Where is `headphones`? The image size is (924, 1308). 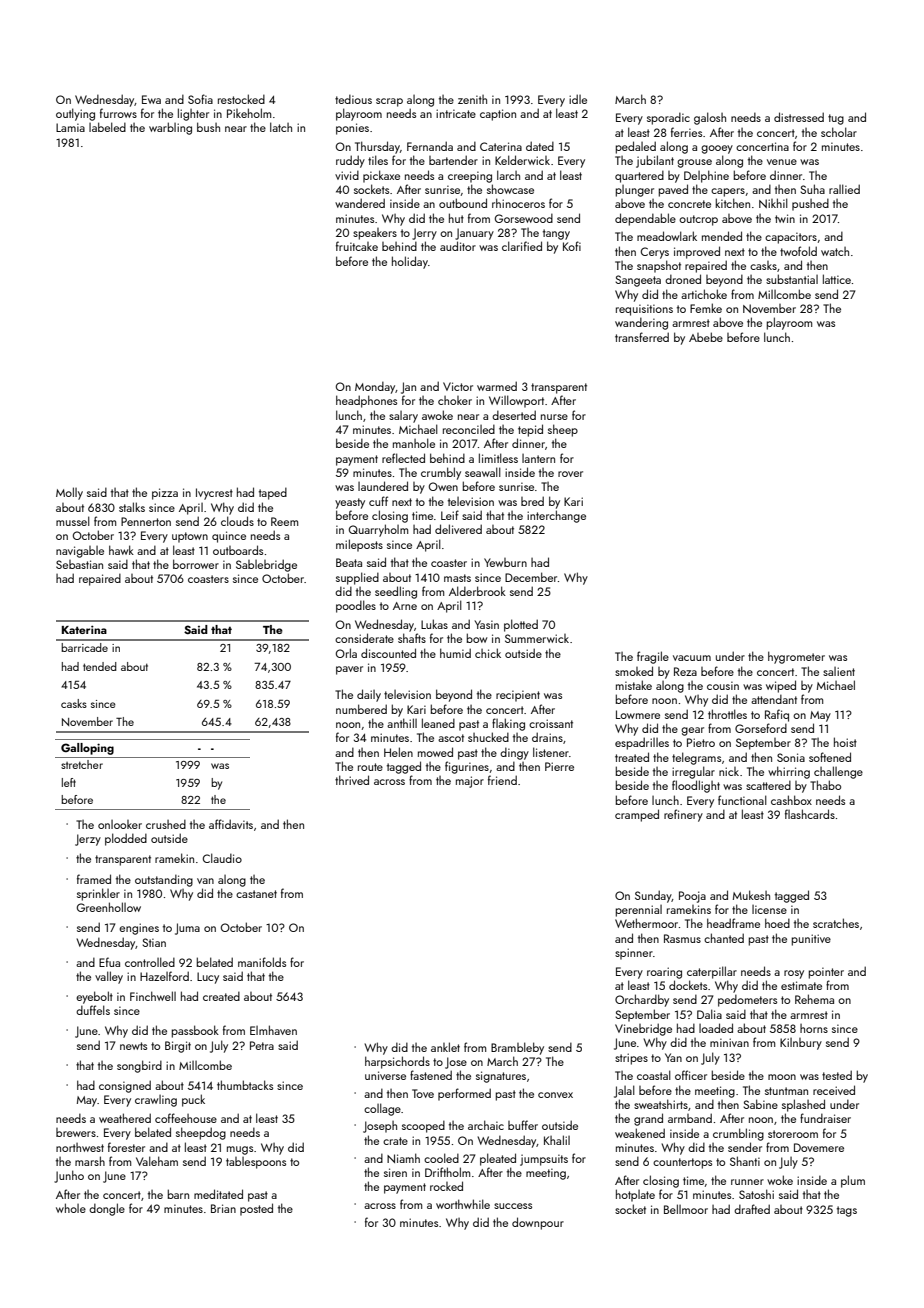
headphones is located at coordinates (366, 401).
